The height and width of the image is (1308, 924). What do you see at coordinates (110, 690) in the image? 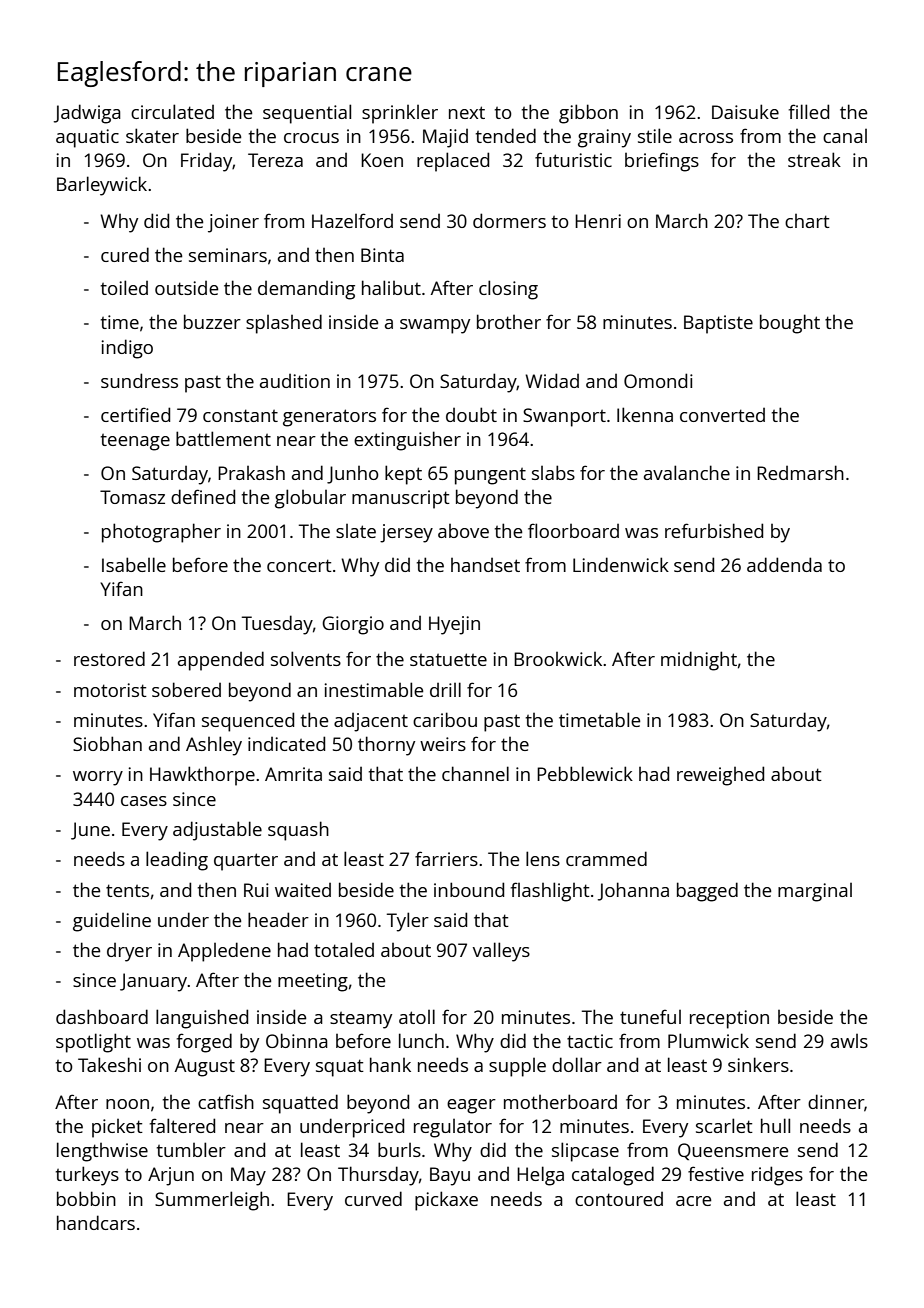
I see `motorist` at bounding box center [110, 690].
